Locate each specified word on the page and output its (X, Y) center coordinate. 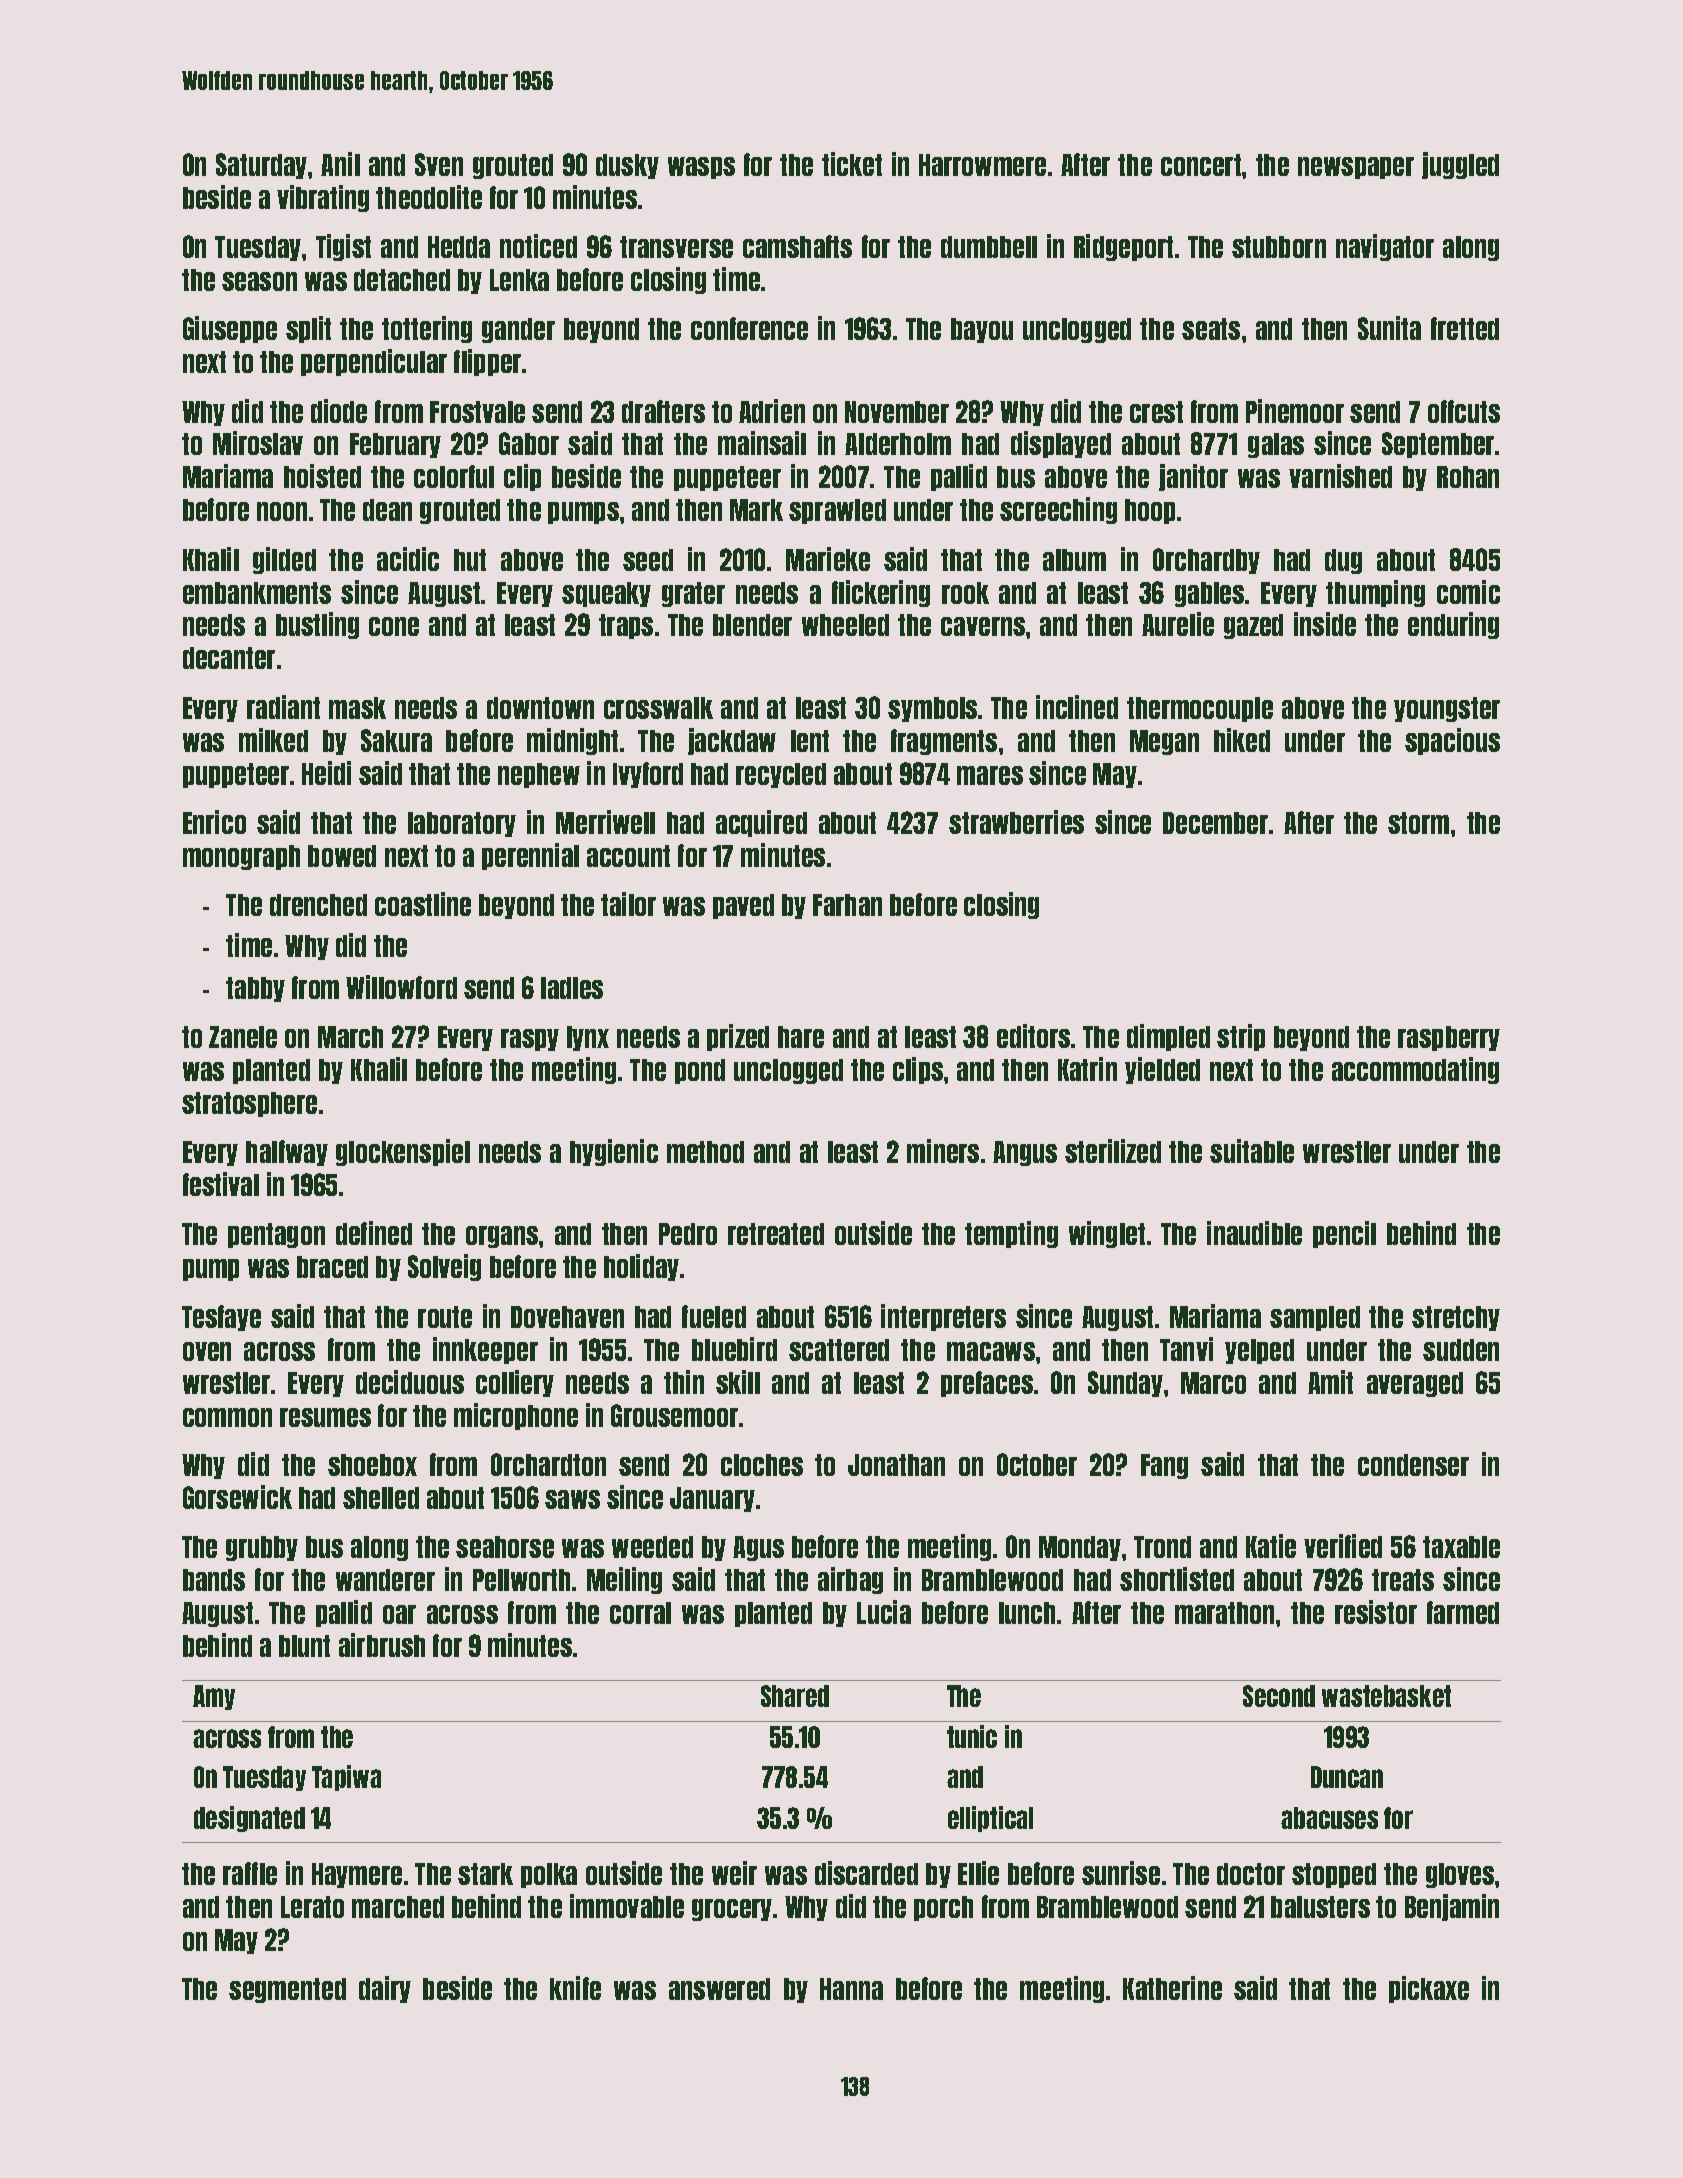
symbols (932, 709)
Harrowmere (982, 165)
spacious (1452, 741)
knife (575, 1988)
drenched (318, 905)
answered (719, 1989)
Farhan (847, 905)
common (227, 1417)
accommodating (1415, 1070)
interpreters (943, 1317)
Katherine (1172, 1988)
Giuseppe (230, 329)
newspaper (1356, 168)
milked (273, 740)
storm (1418, 823)
